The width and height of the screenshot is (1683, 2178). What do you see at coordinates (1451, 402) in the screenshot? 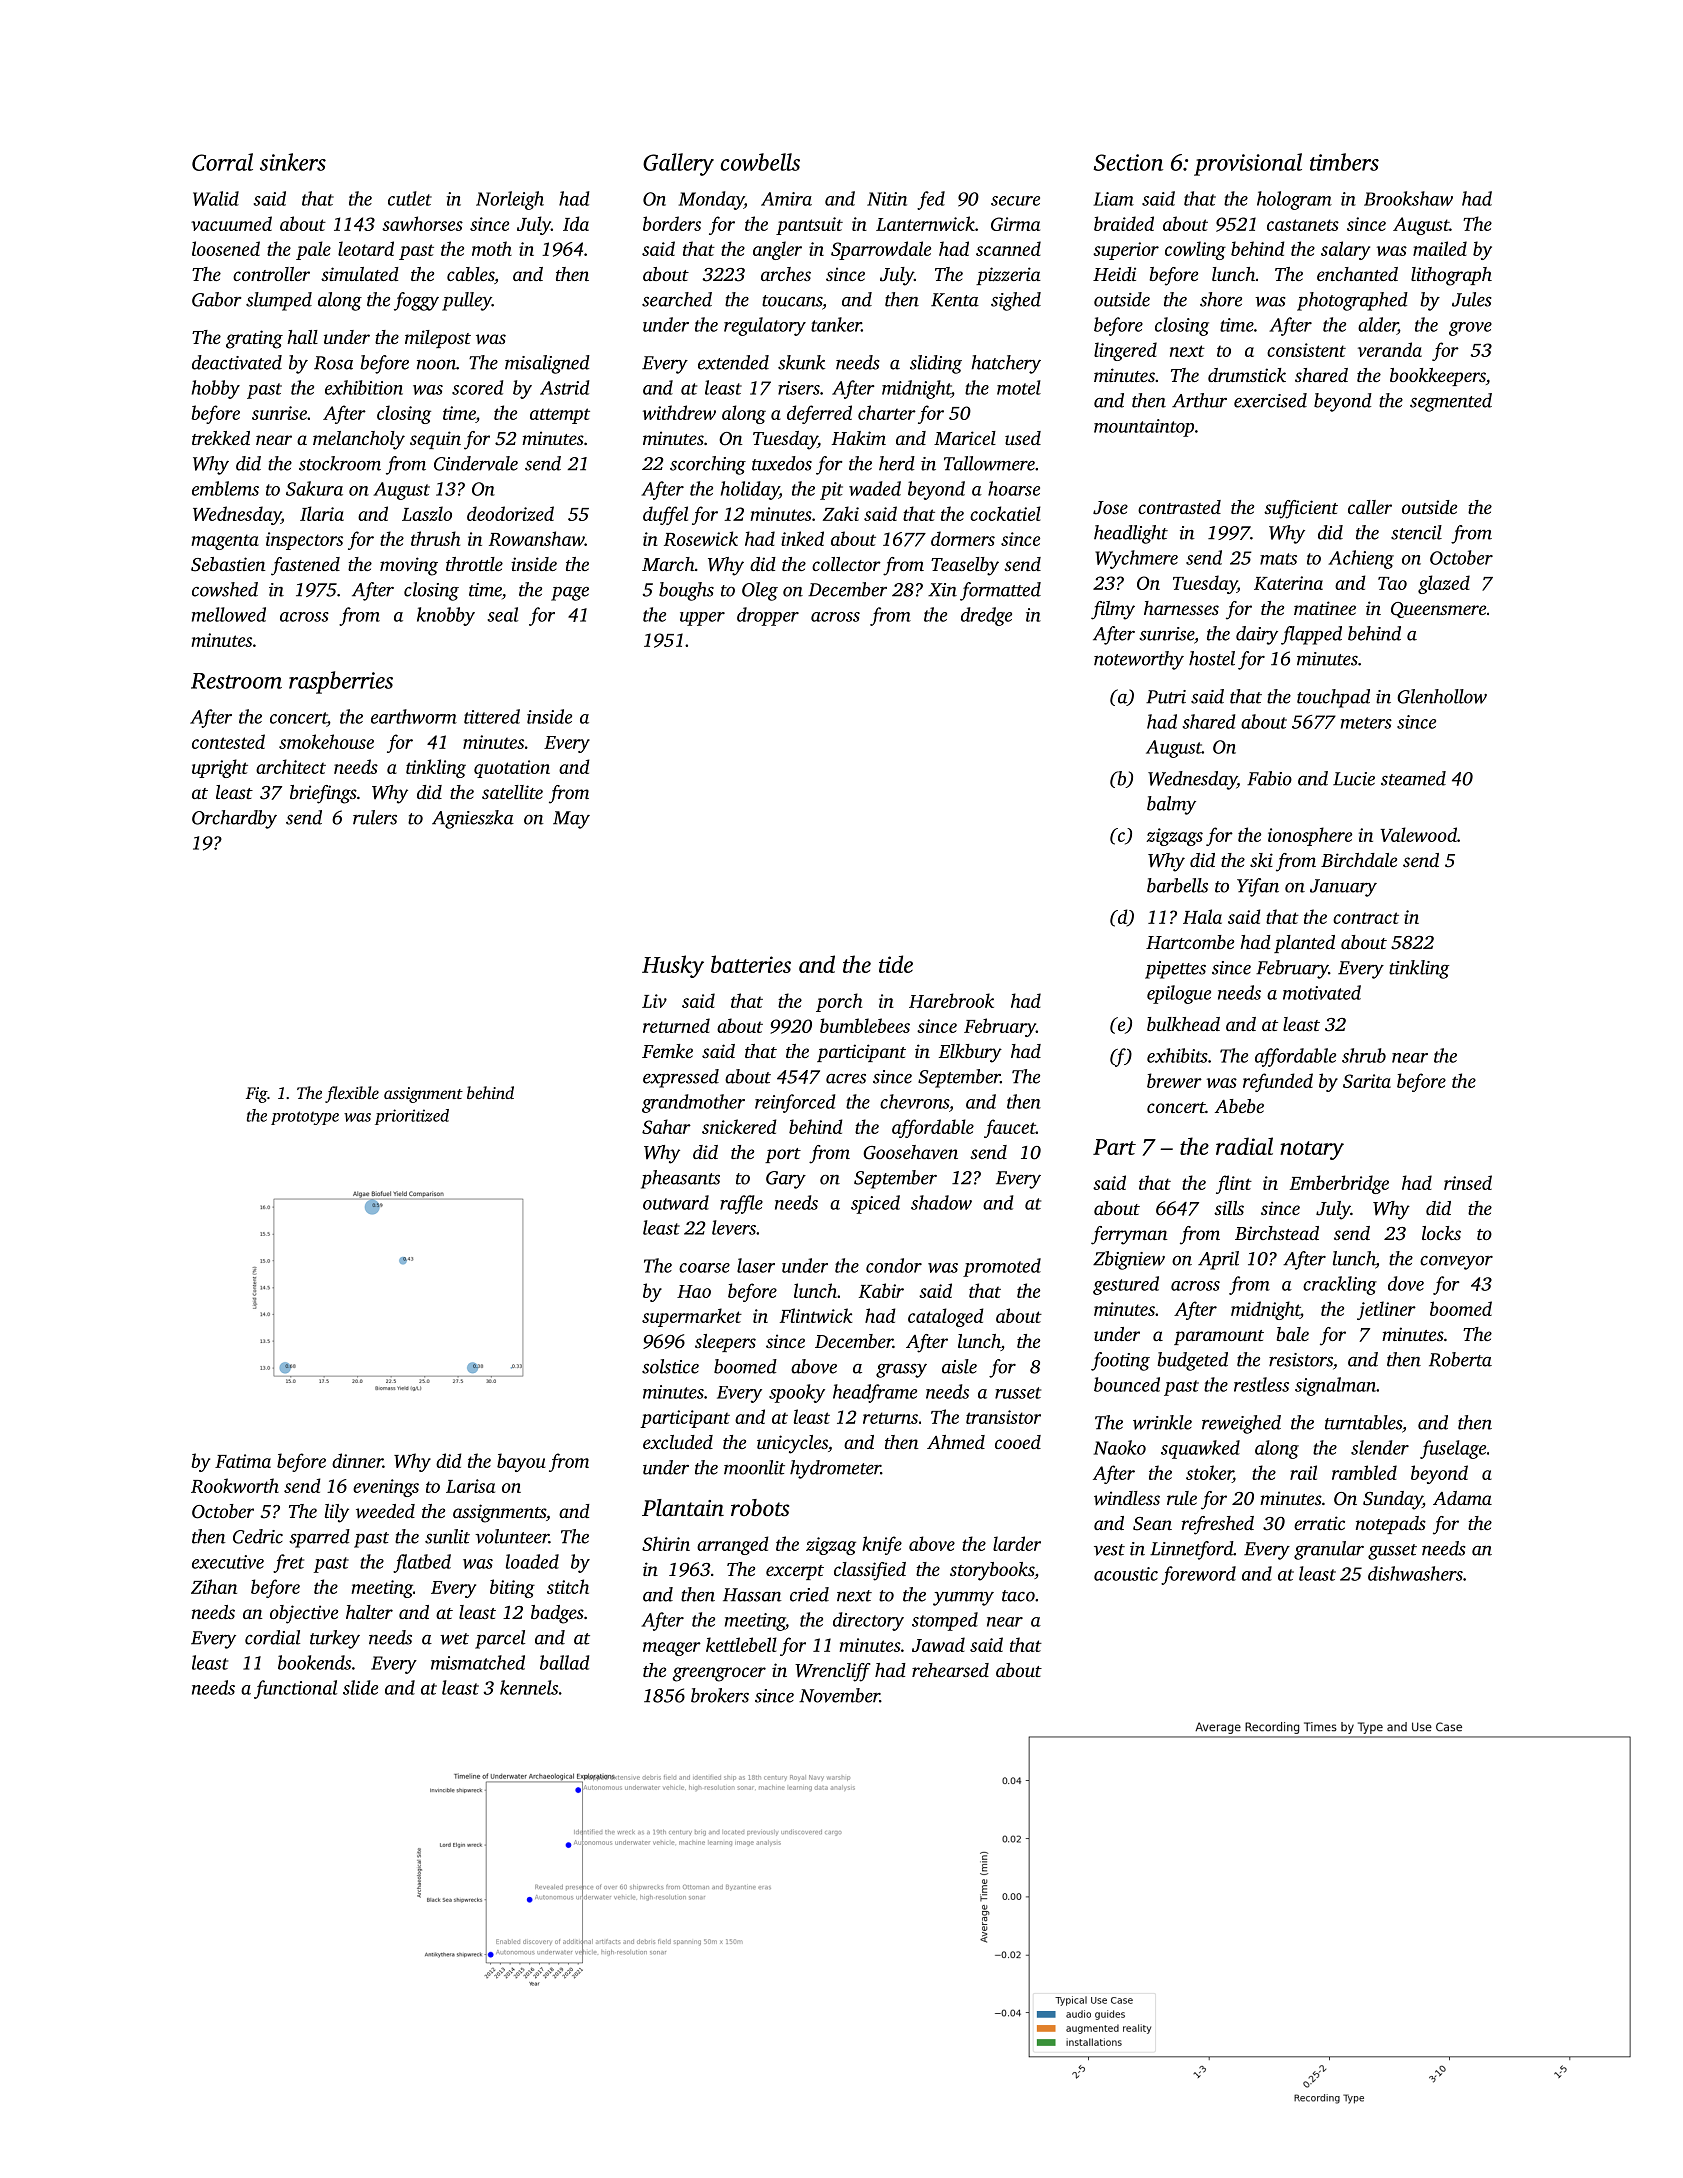
I see `segmented` at bounding box center [1451, 402].
